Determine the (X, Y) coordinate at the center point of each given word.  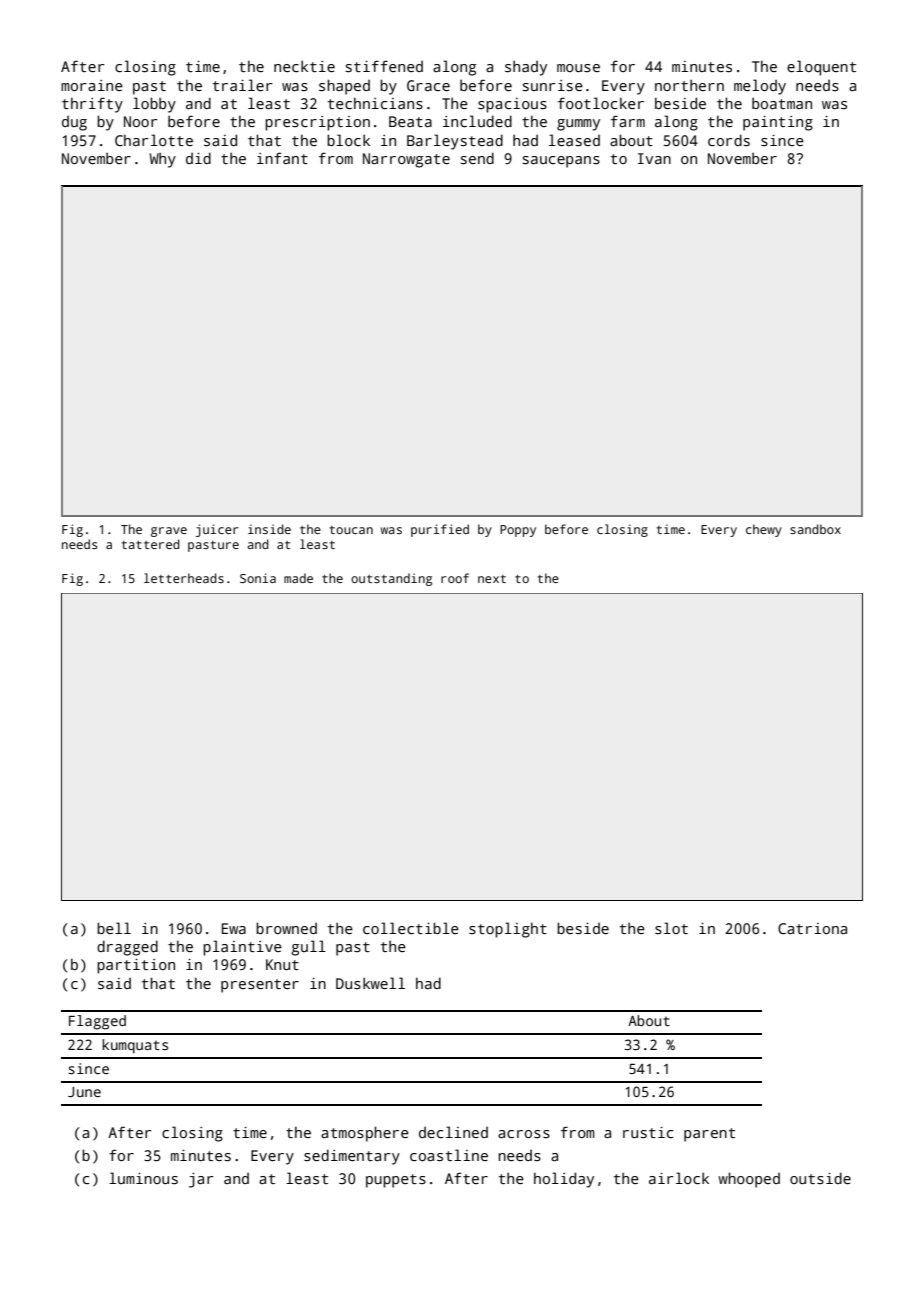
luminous (143, 1178)
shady (526, 68)
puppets (396, 1181)
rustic (648, 1132)
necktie (304, 66)
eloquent (821, 68)
